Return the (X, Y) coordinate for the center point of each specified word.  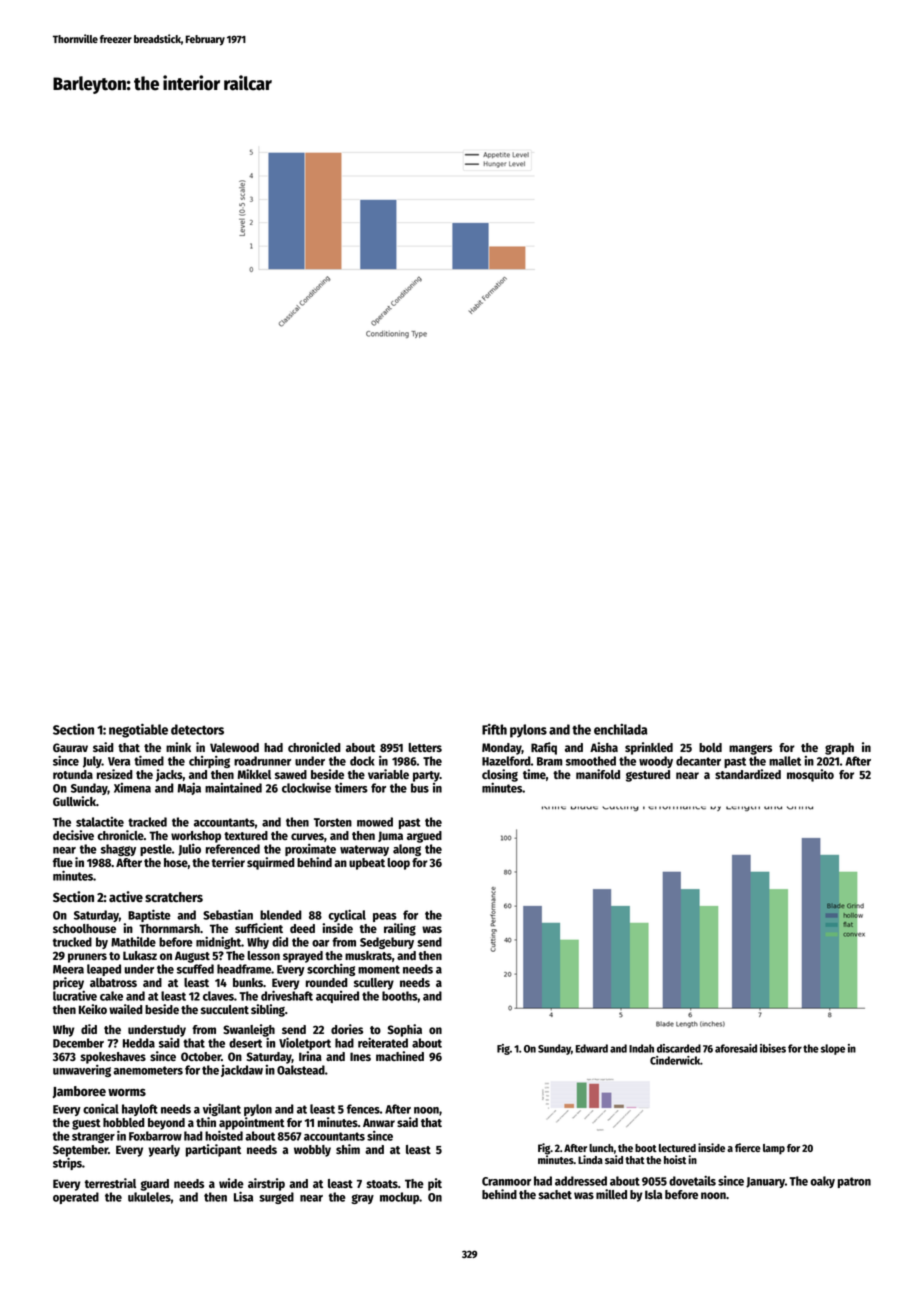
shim (348, 1149)
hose (176, 862)
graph (839, 749)
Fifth (494, 729)
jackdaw (242, 1071)
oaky (822, 1182)
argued (424, 837)
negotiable (138, 730)
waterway (364, 850)
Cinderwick (675, 1060)
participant (213, 1150)
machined (400, 1056)
